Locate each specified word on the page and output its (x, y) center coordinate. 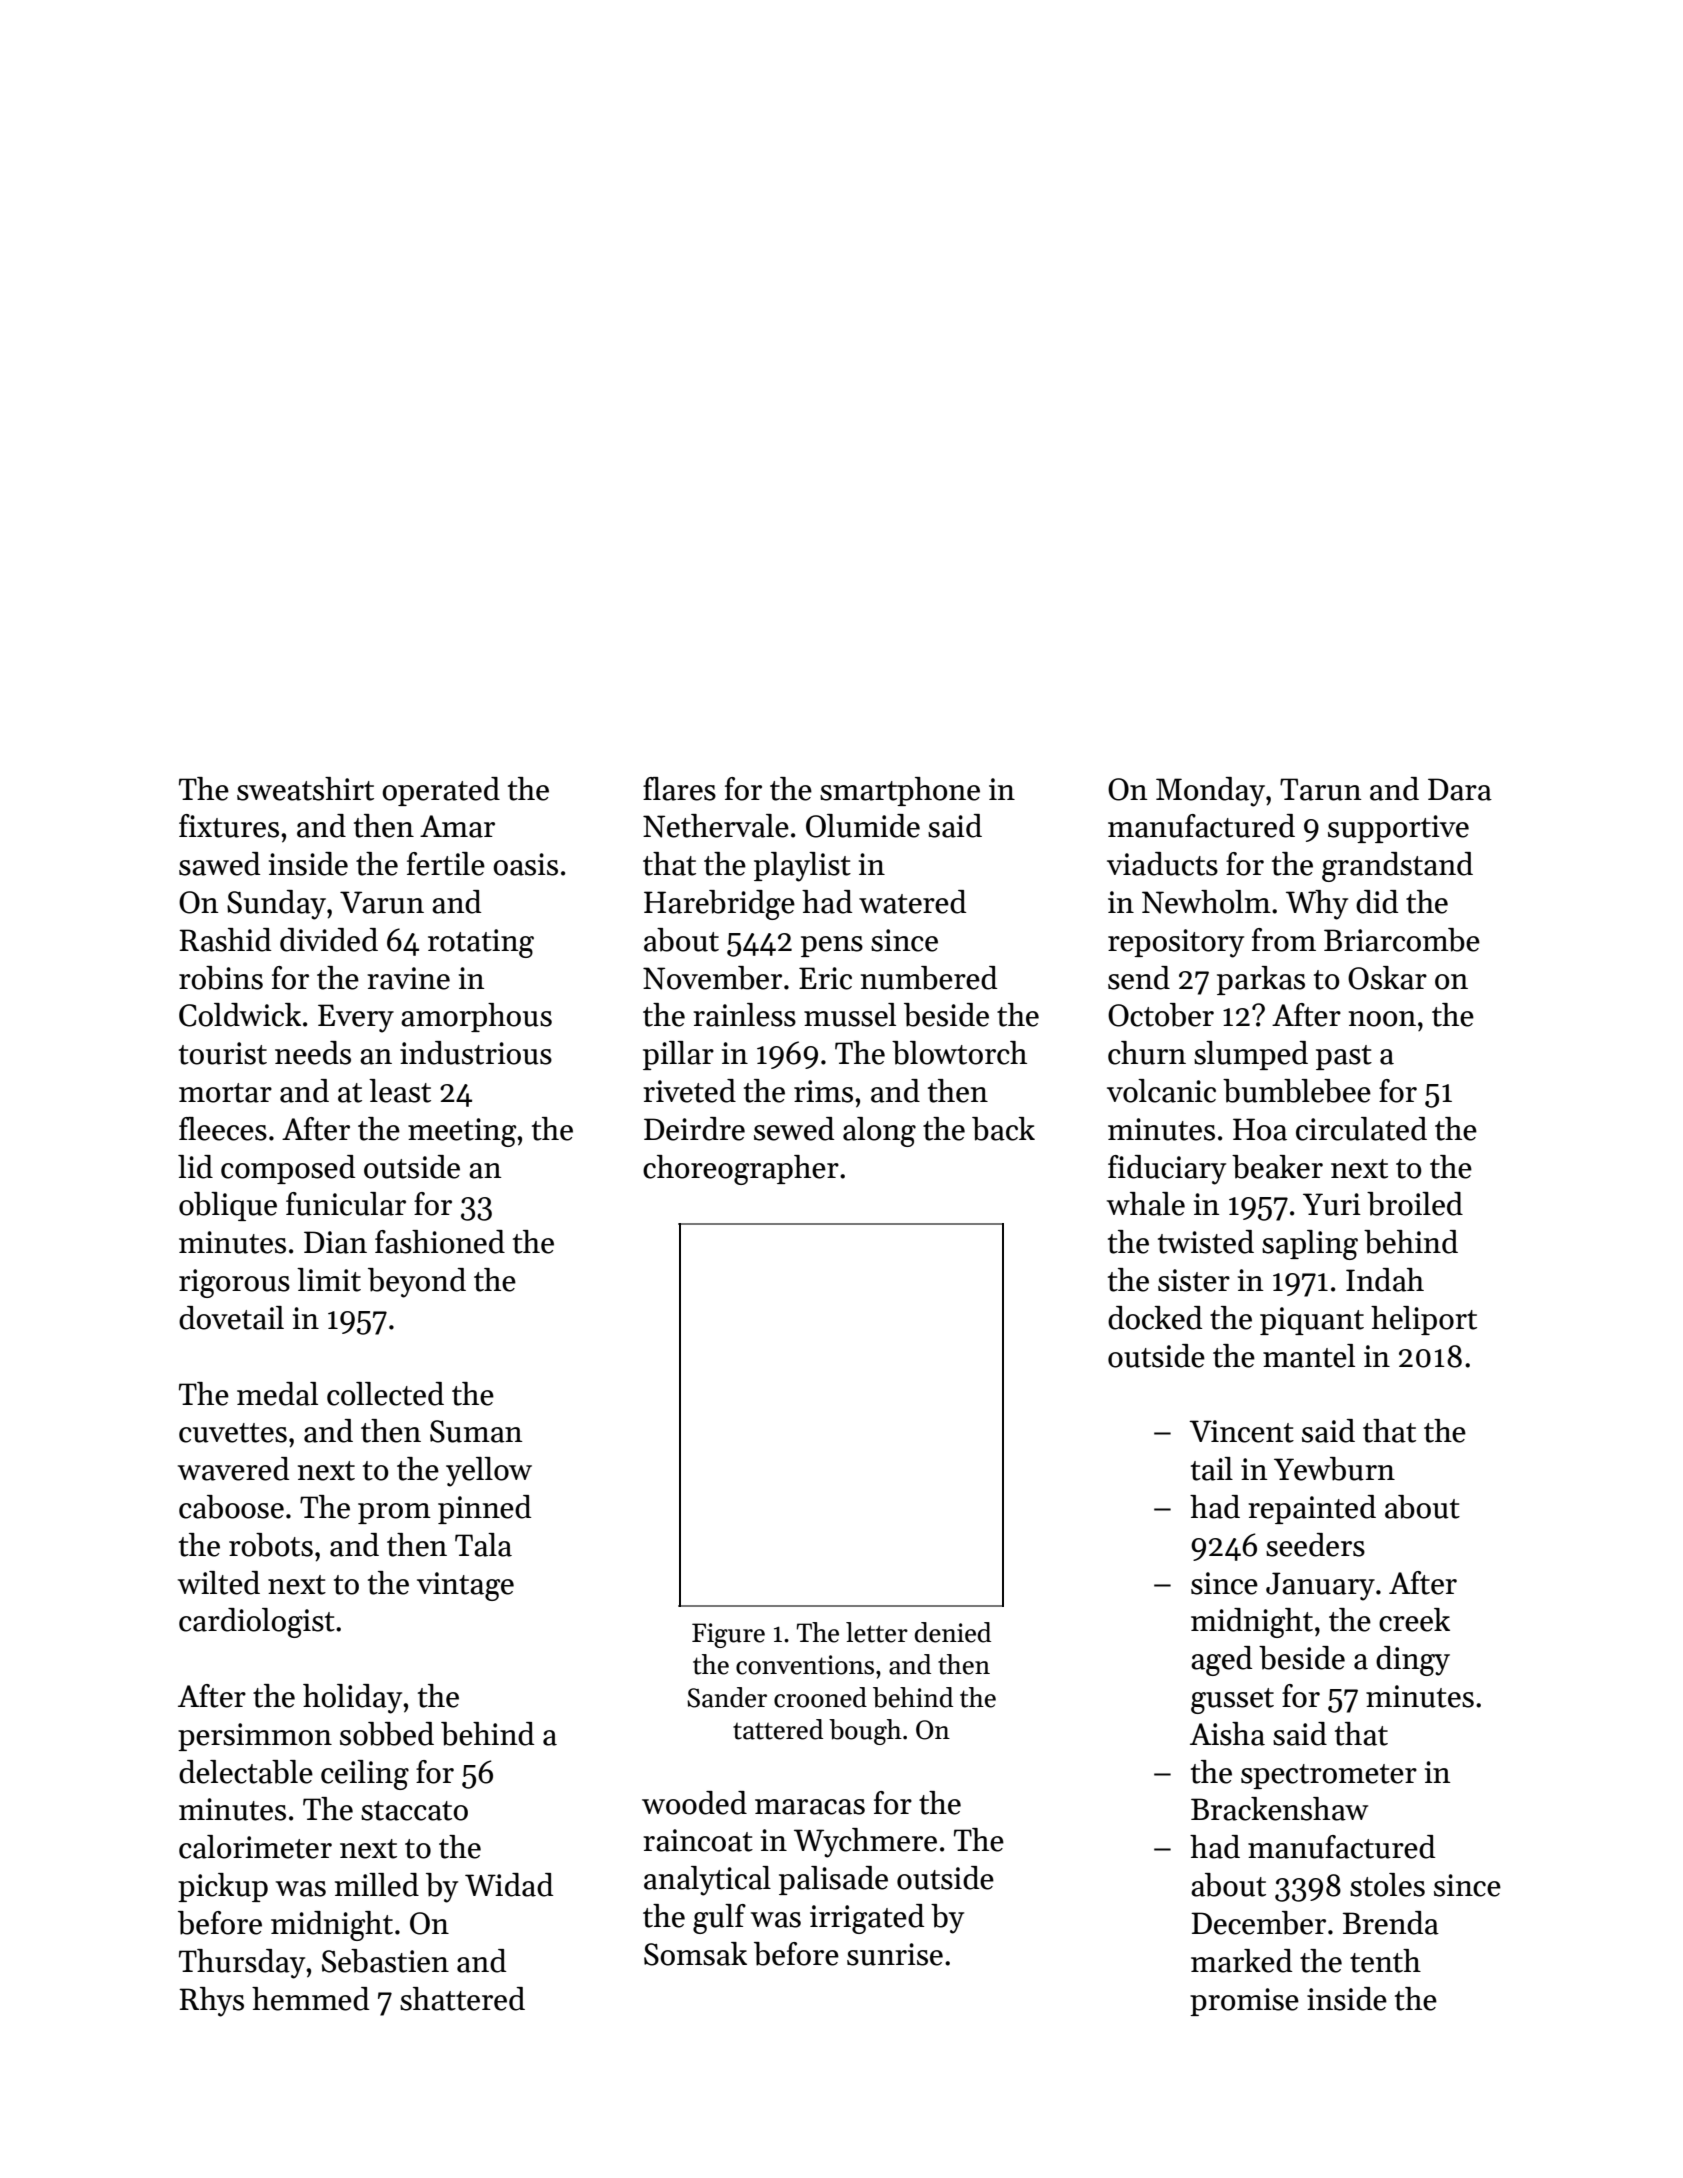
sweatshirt (305, 789)
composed (288, 1169)
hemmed (310, 1999)
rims (823, 1091)
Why (1317, 905)
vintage (465, 1586)
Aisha (1227, 1734)
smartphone (900, 791)
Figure (728, 1635)
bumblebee (1297, 1091)
